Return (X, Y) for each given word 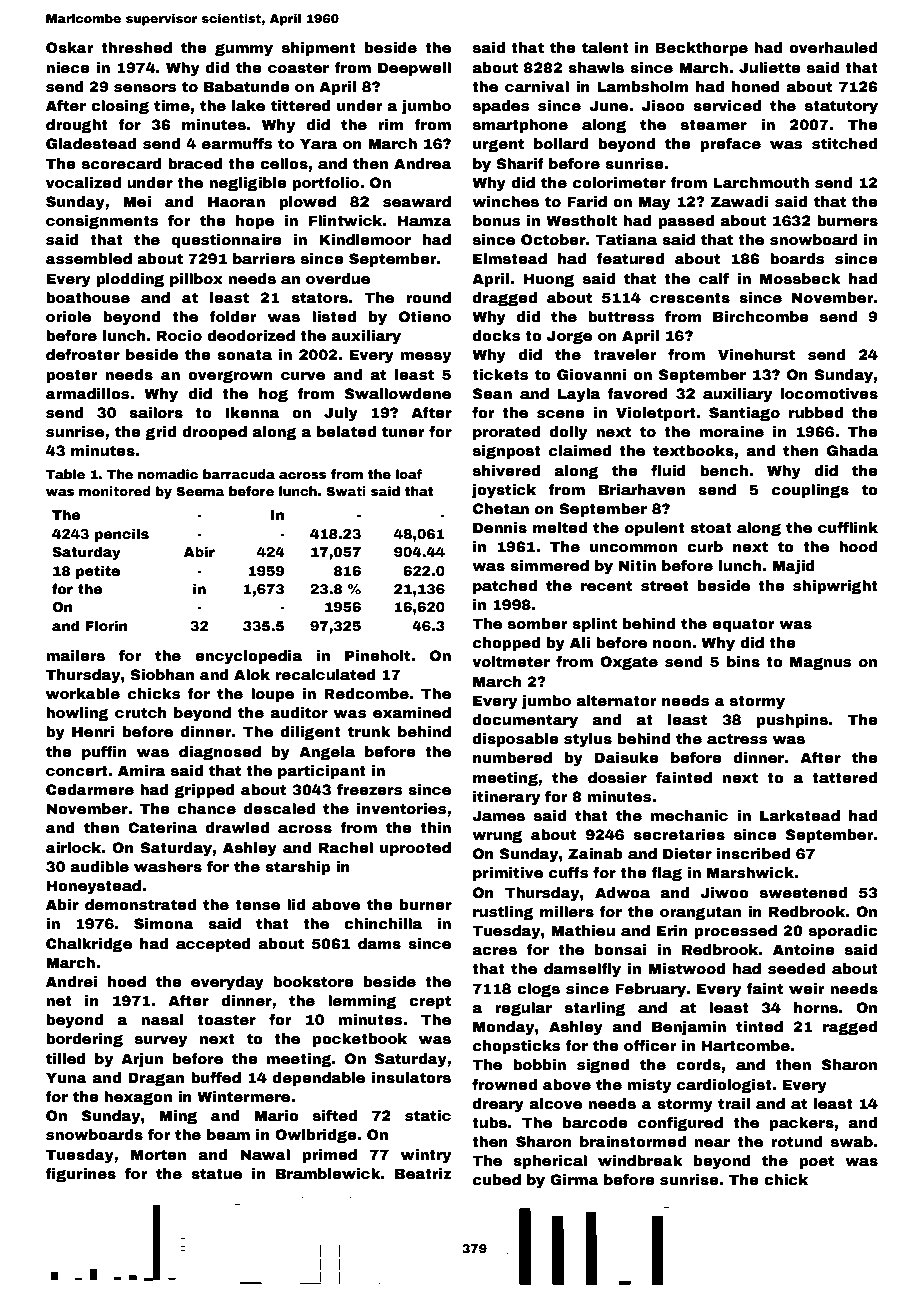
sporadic (843, 932)
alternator (616, 700)
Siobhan (162, 674)
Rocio (179, 335)
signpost (507, 452)
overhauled (833, 47)
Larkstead (800, 815)
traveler (624, 354)
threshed (136, 47)
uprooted (415, 849)
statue (216, 1173)
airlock (73, 847)
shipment (319, 49)
